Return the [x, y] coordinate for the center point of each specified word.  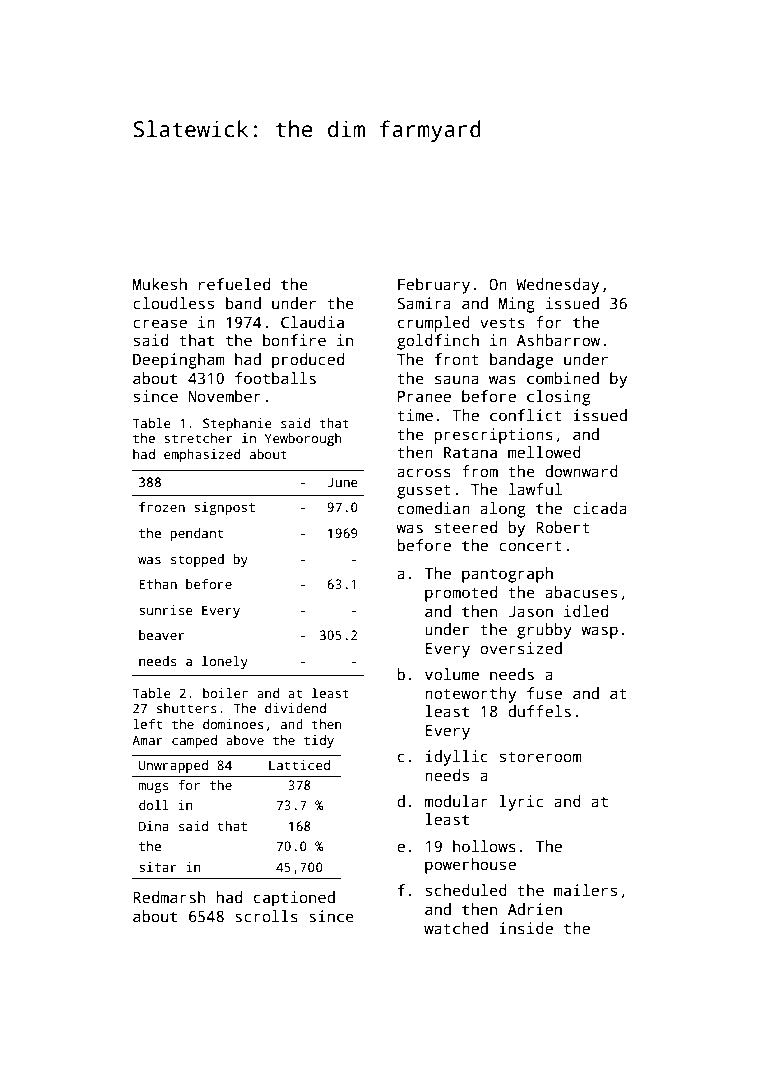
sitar [158, 867]
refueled [234, 284]
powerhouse [470, 866]
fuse [544, 693]
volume [452, 674]
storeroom [540, 756]
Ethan [158, 584]
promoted [461, 594]
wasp [599, 632]
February [434, 286]
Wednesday [557, 286]
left [147, 724]
